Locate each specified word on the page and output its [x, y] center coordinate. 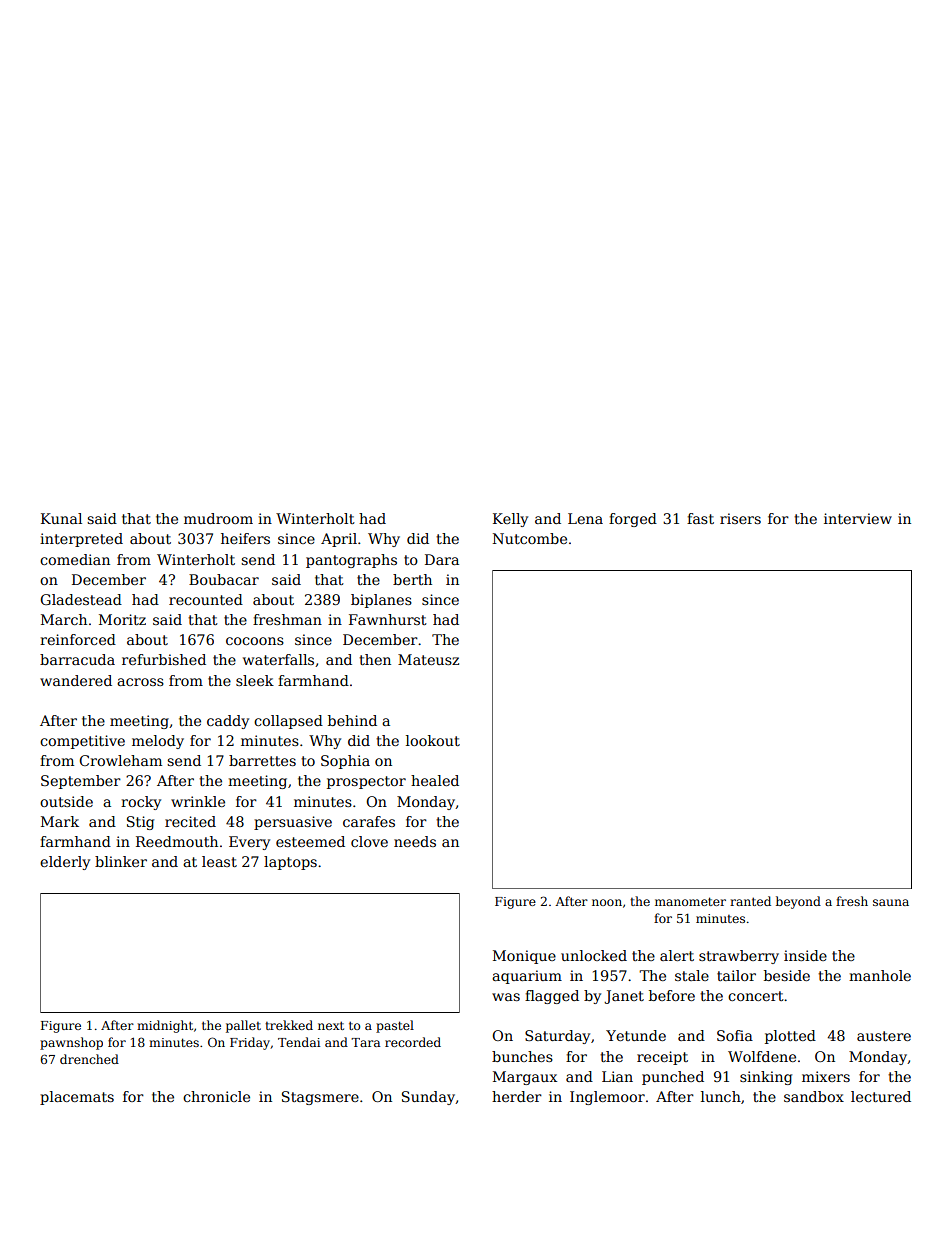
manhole [880, 975]
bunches [522, 1056]
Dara [442, 559]
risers [740, 518]
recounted [206, 599]
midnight [165, 1026]
